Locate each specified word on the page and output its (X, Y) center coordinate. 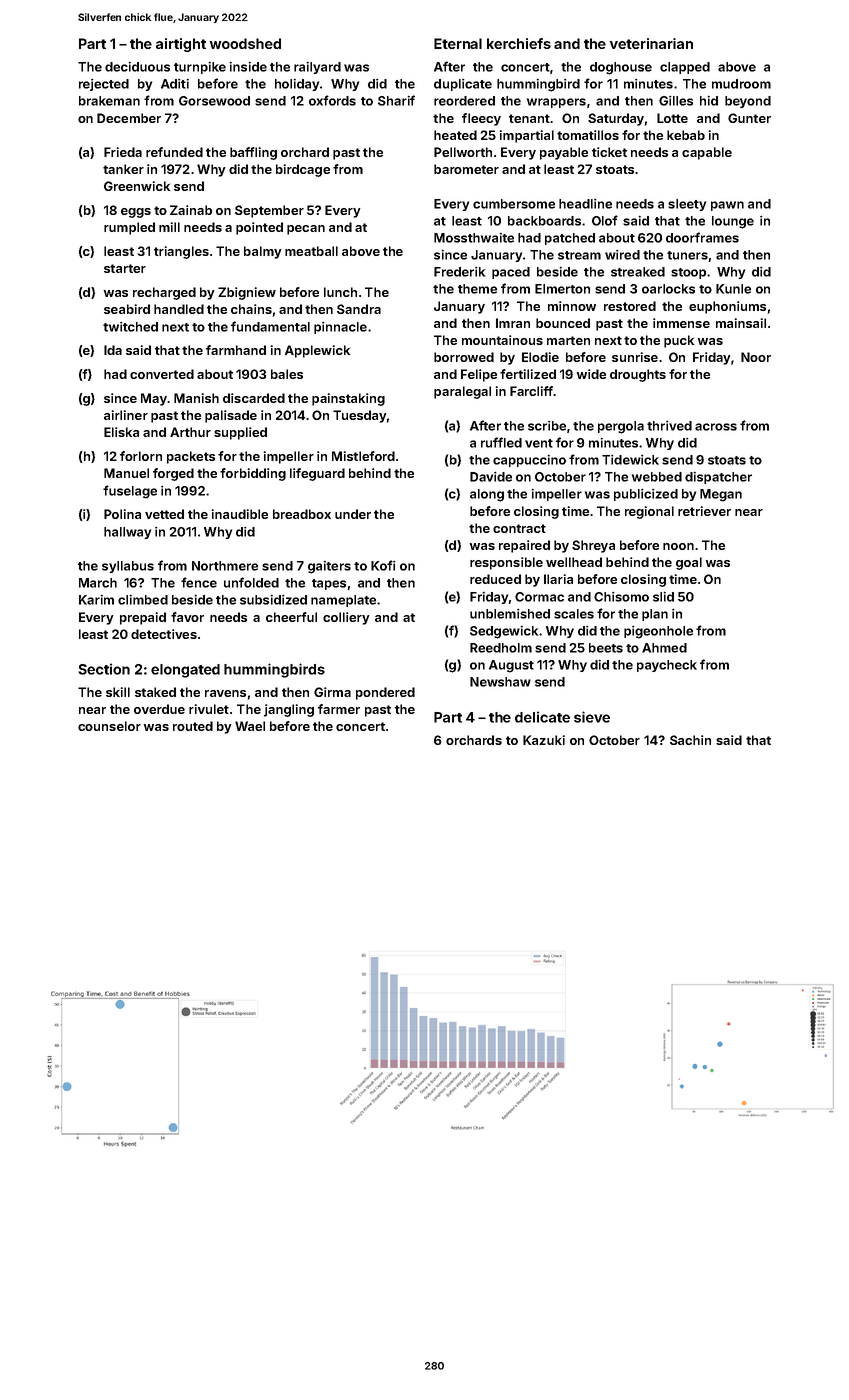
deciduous (137, 67)
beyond (748, 102)
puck (679, 341)
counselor (109, 726)
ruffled (501, 442)
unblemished (510, 614)
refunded (174, 152)
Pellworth (463, 152)
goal (689, 563)
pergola (621, 427)
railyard (317, 68)
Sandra (359, 309)
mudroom (741, 84)
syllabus (128, 567)
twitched (130, 327)
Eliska (121, 432)
